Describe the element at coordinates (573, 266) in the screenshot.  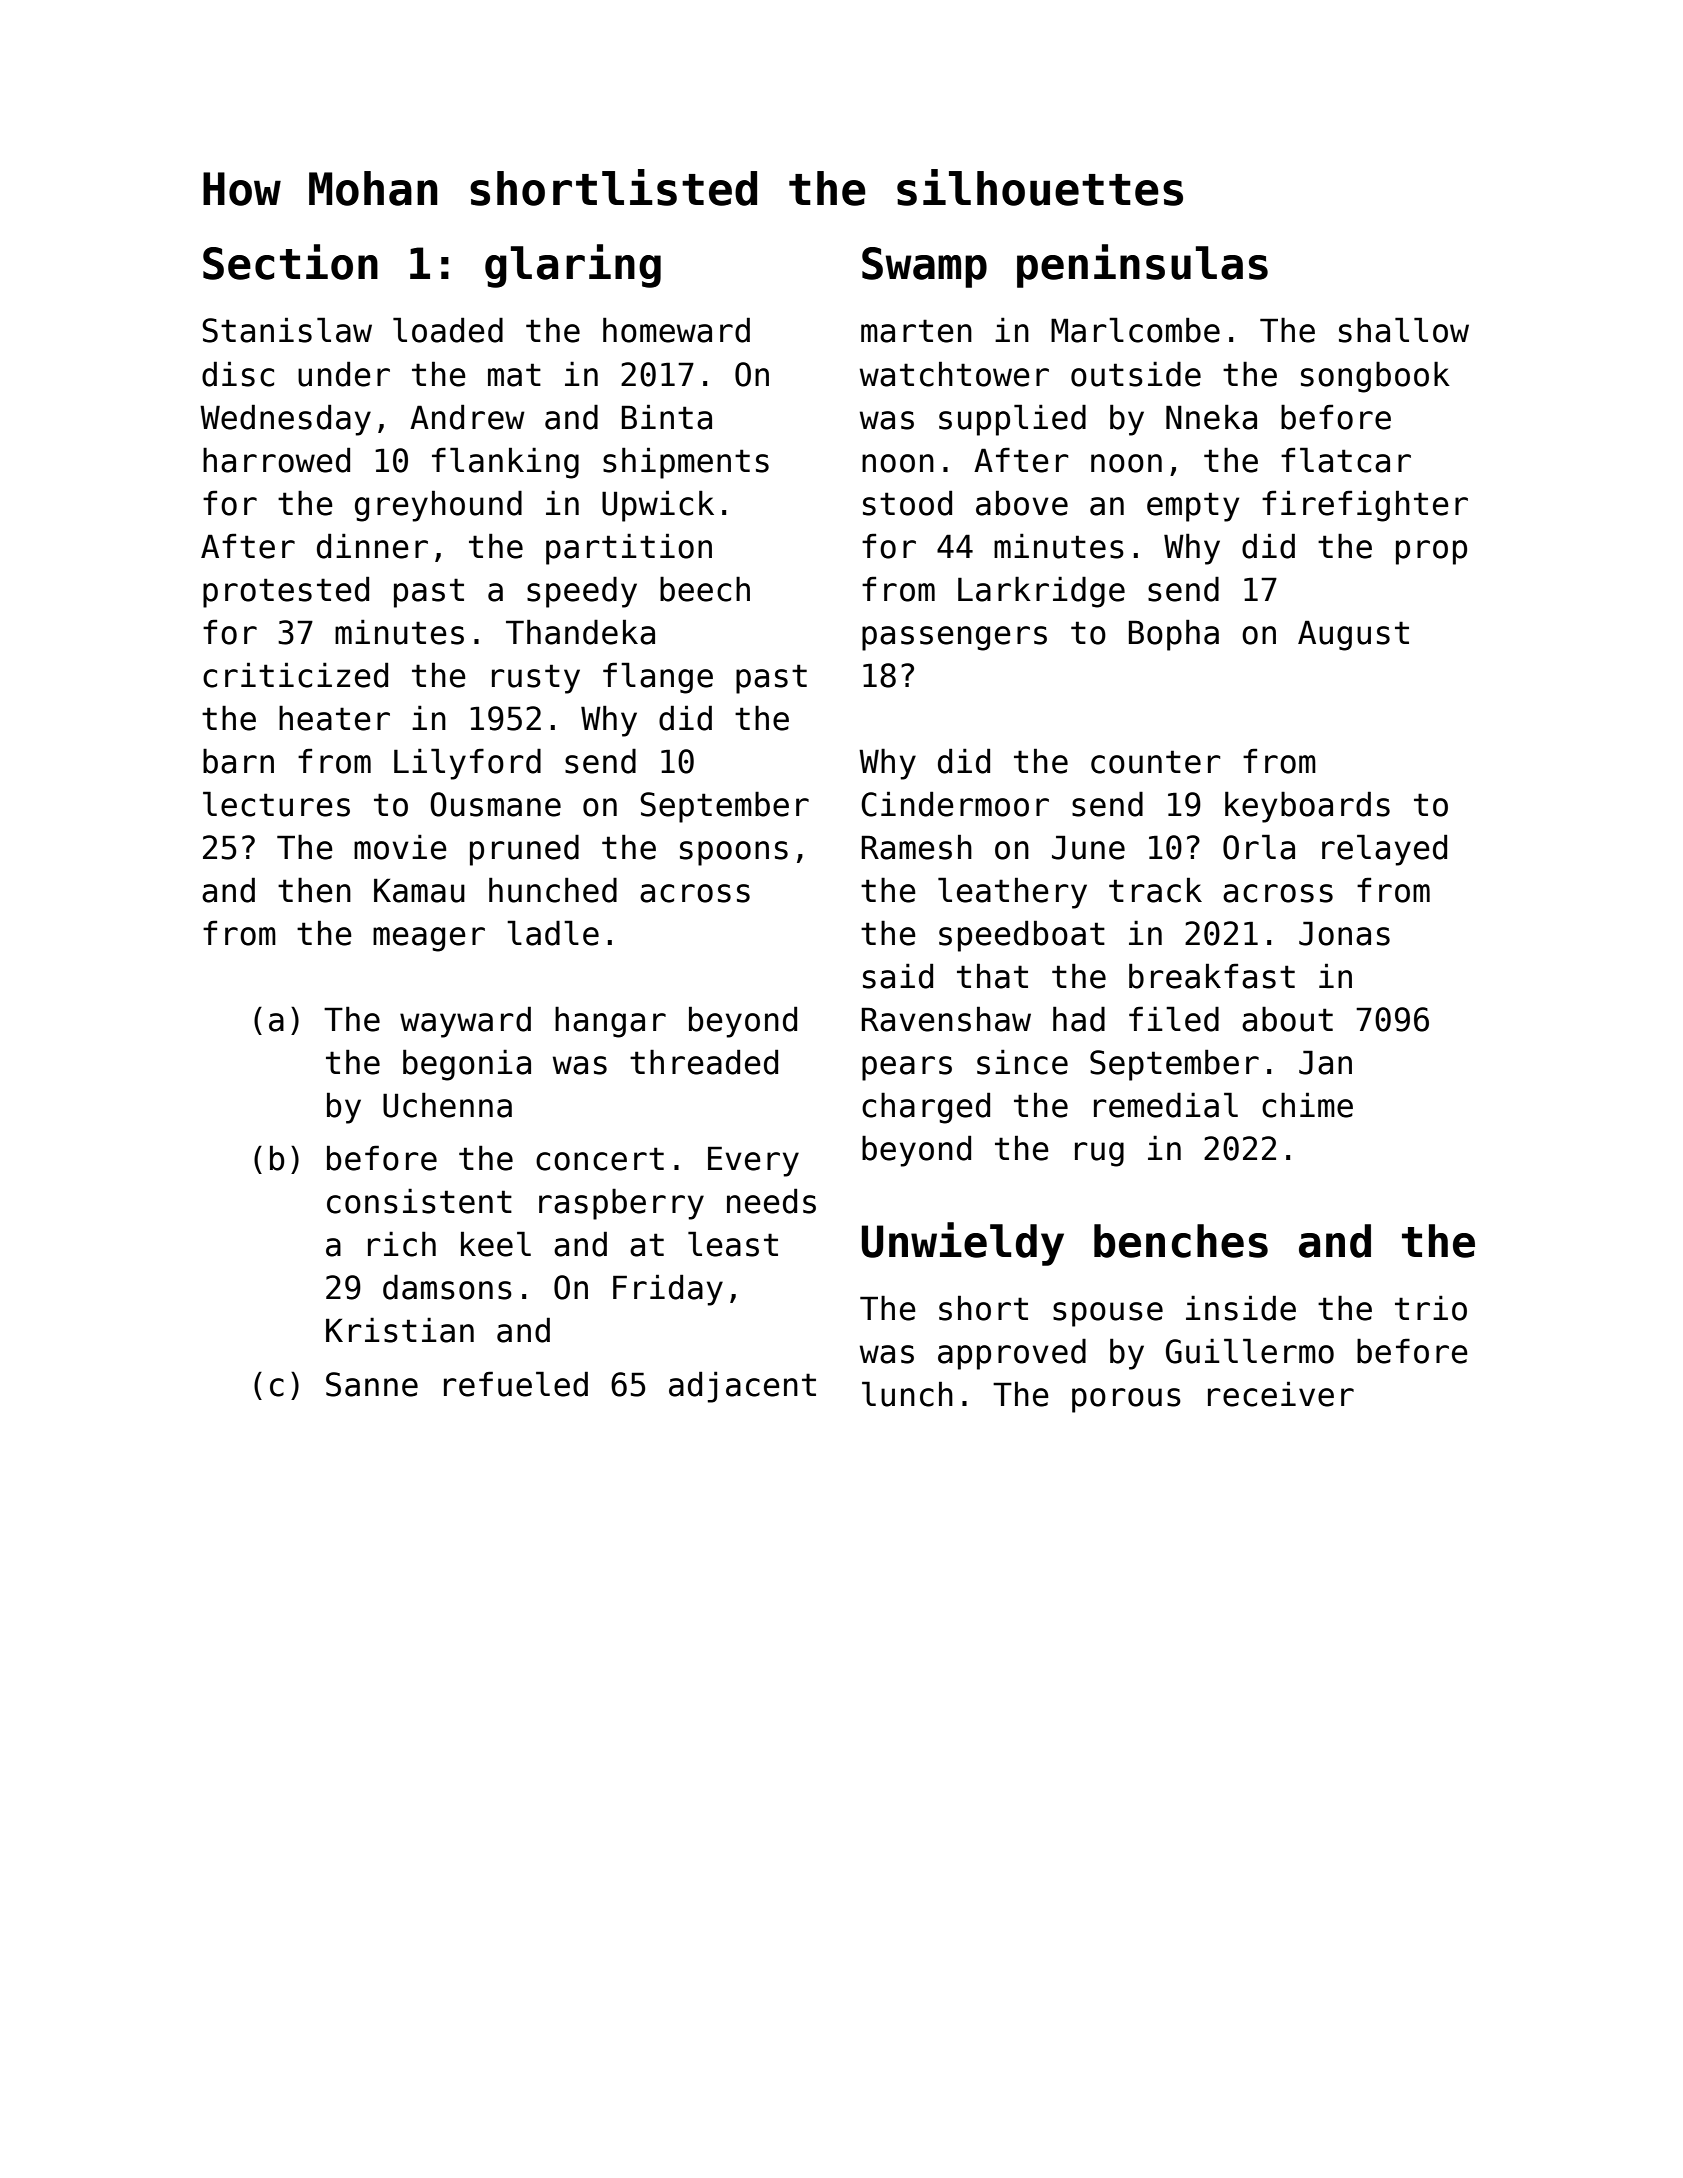
I see `glaring` at that location.
